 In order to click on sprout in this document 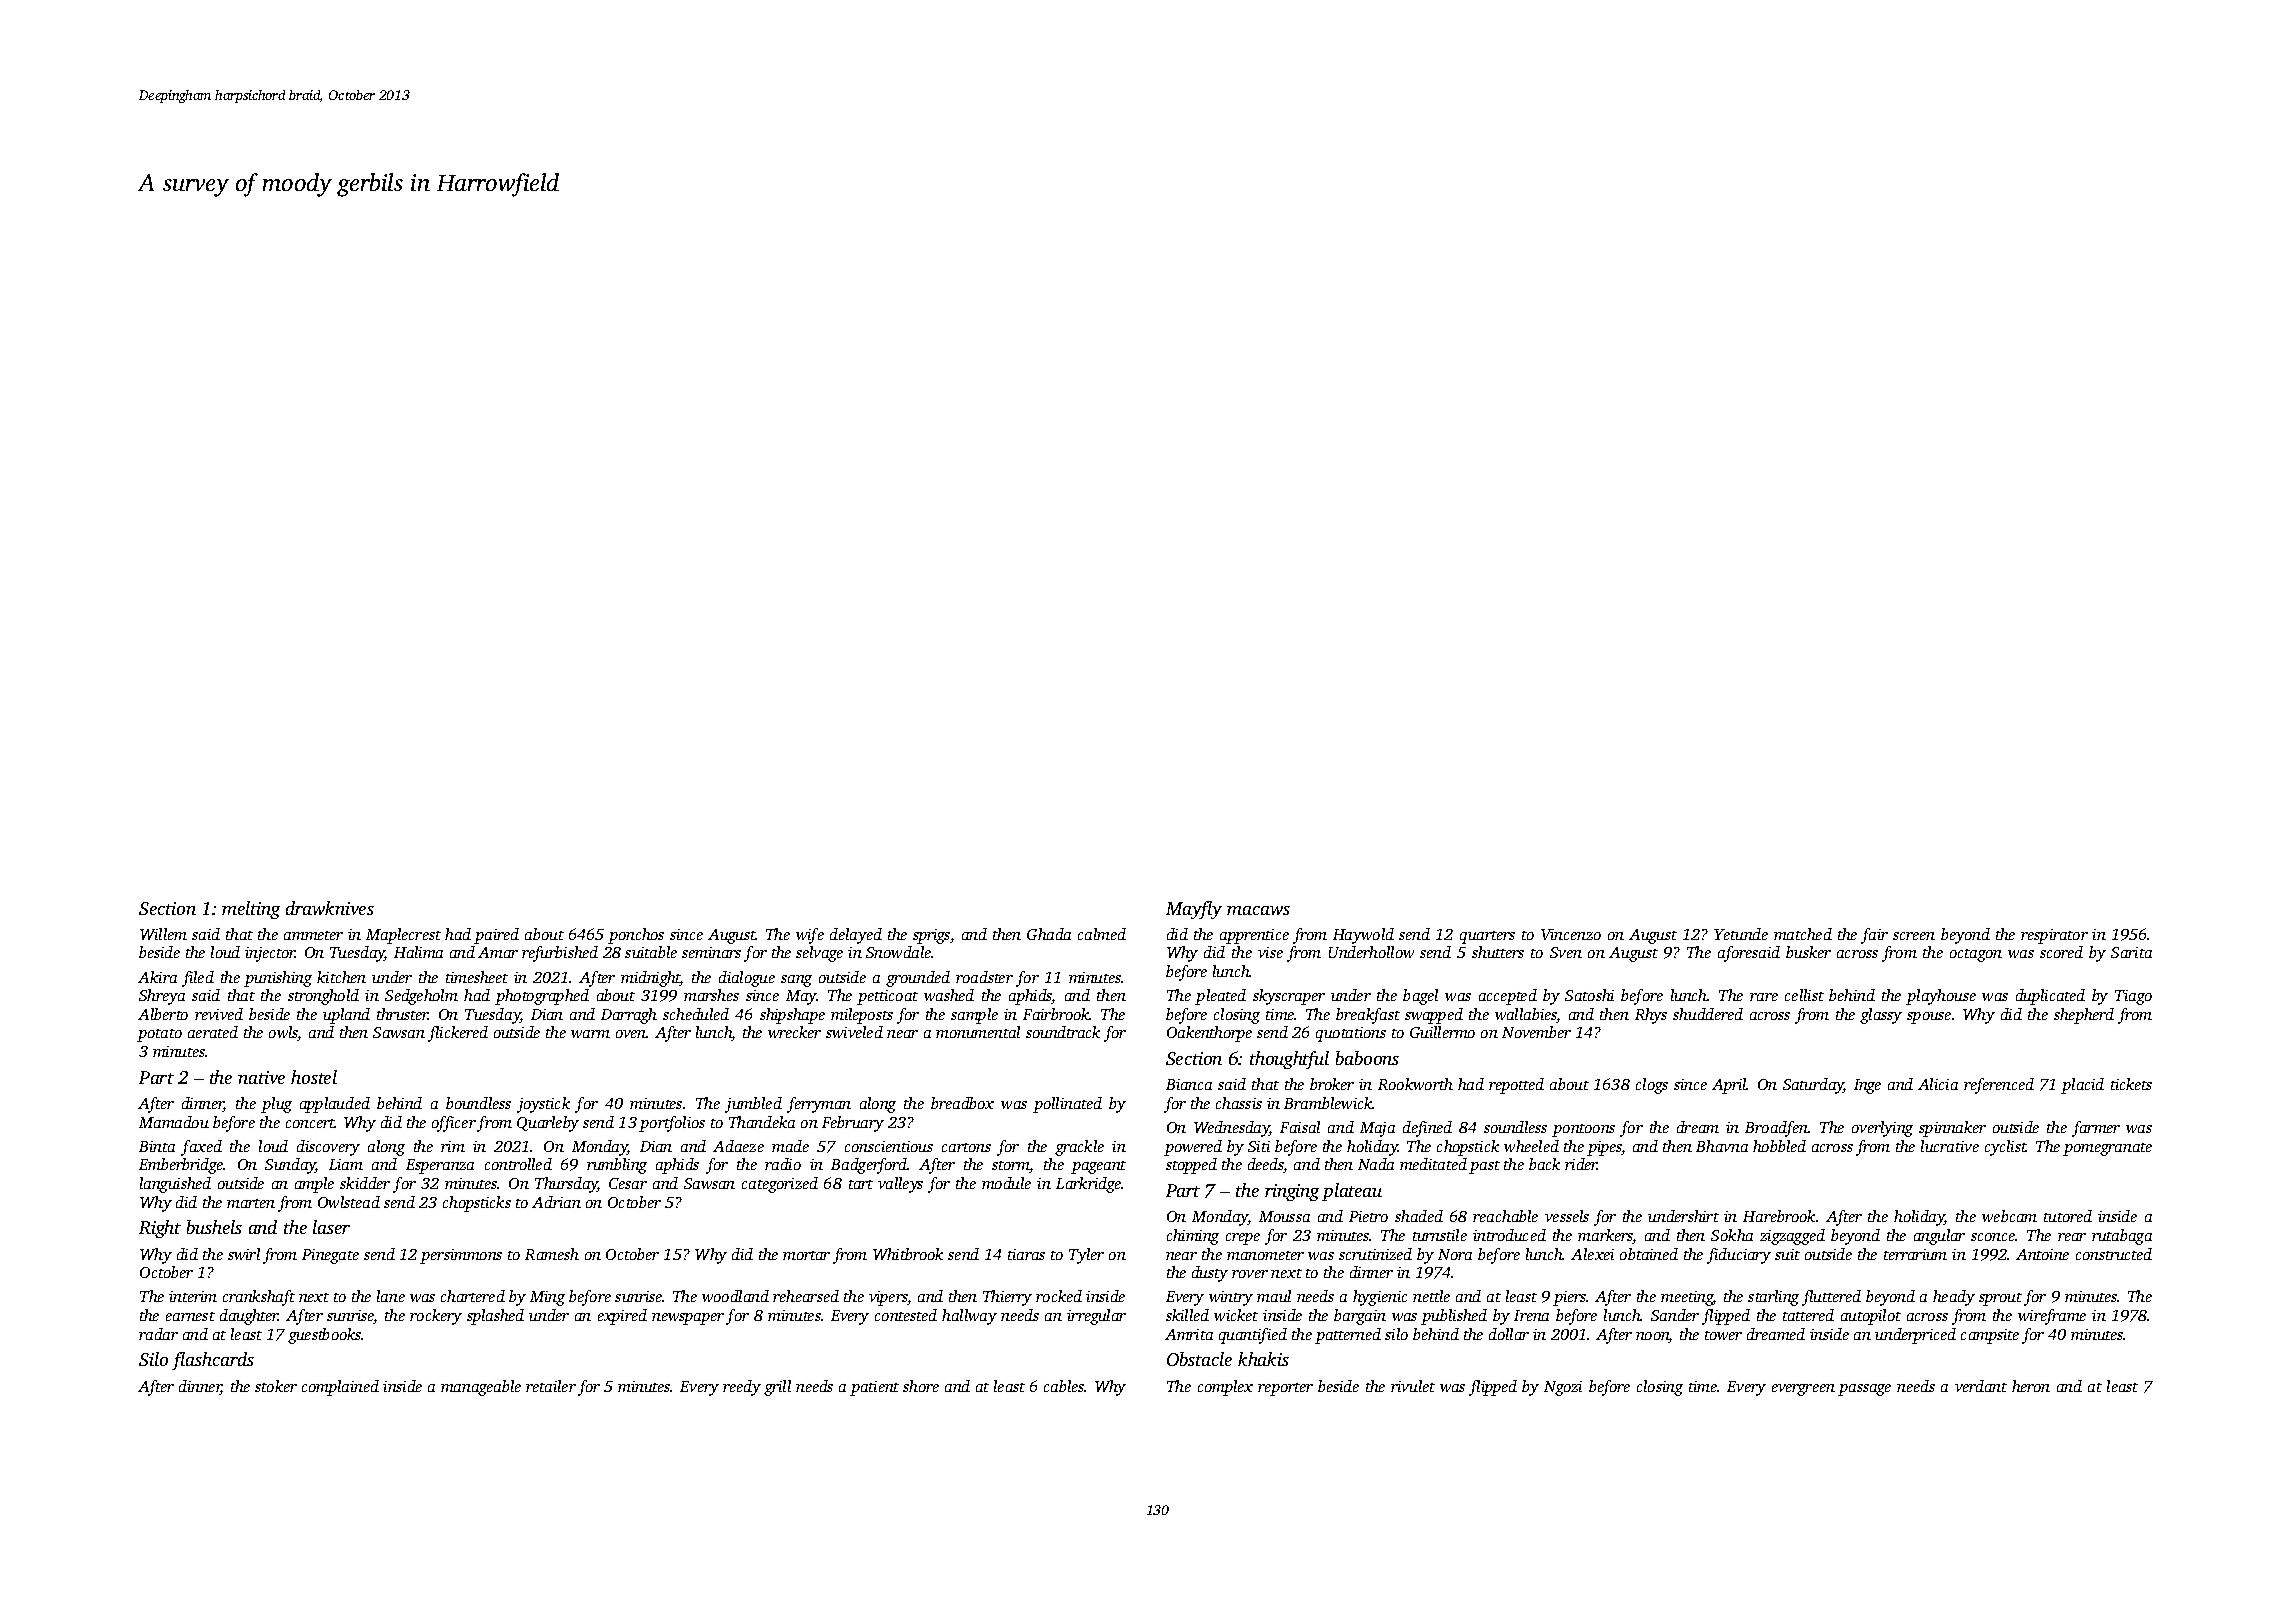, I will do `click(2000, 1299)`.
